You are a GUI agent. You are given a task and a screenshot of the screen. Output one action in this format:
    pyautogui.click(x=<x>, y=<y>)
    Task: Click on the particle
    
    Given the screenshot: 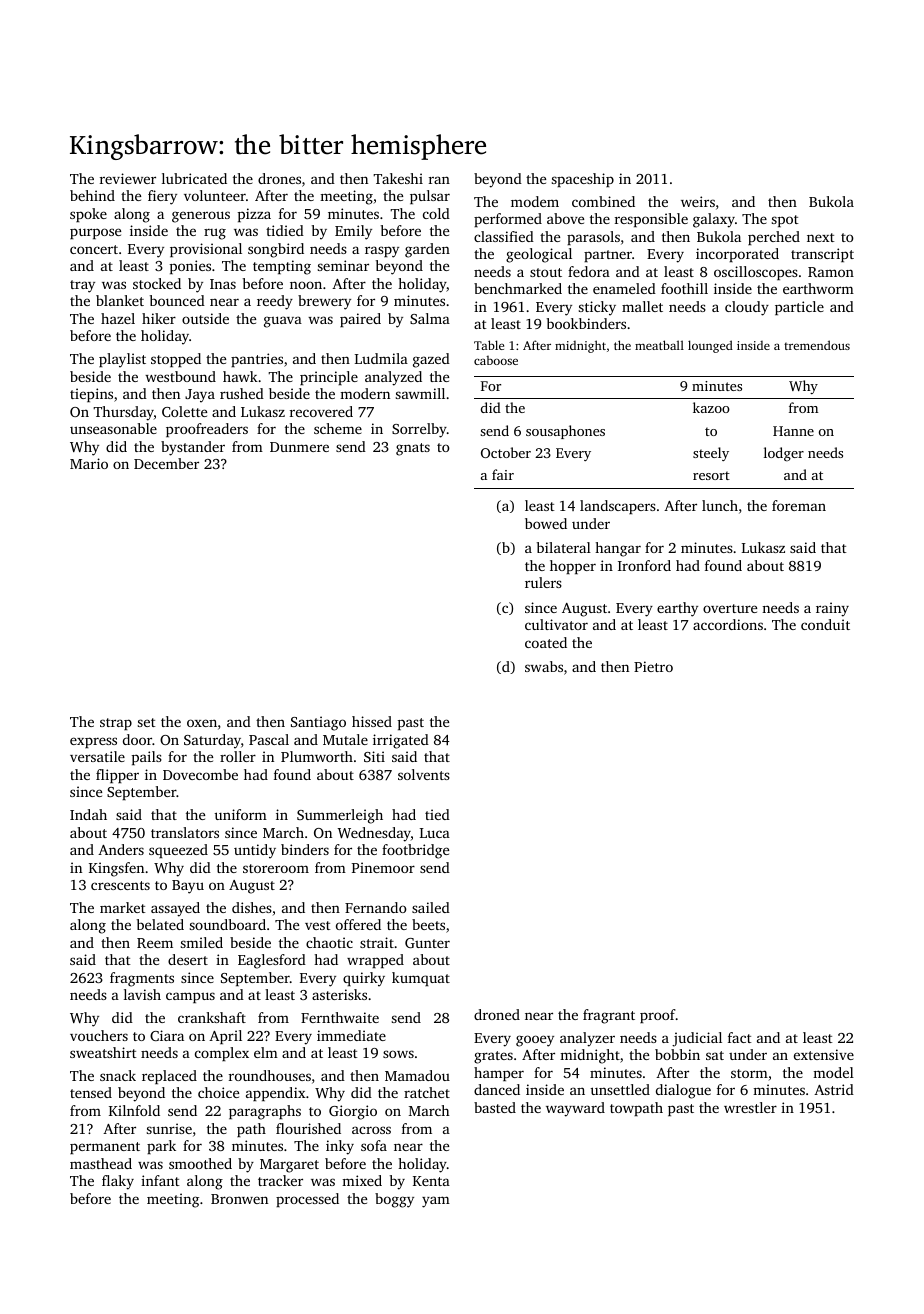 What is the action you would take?
    pyautogui.click(x=799, y=308)
